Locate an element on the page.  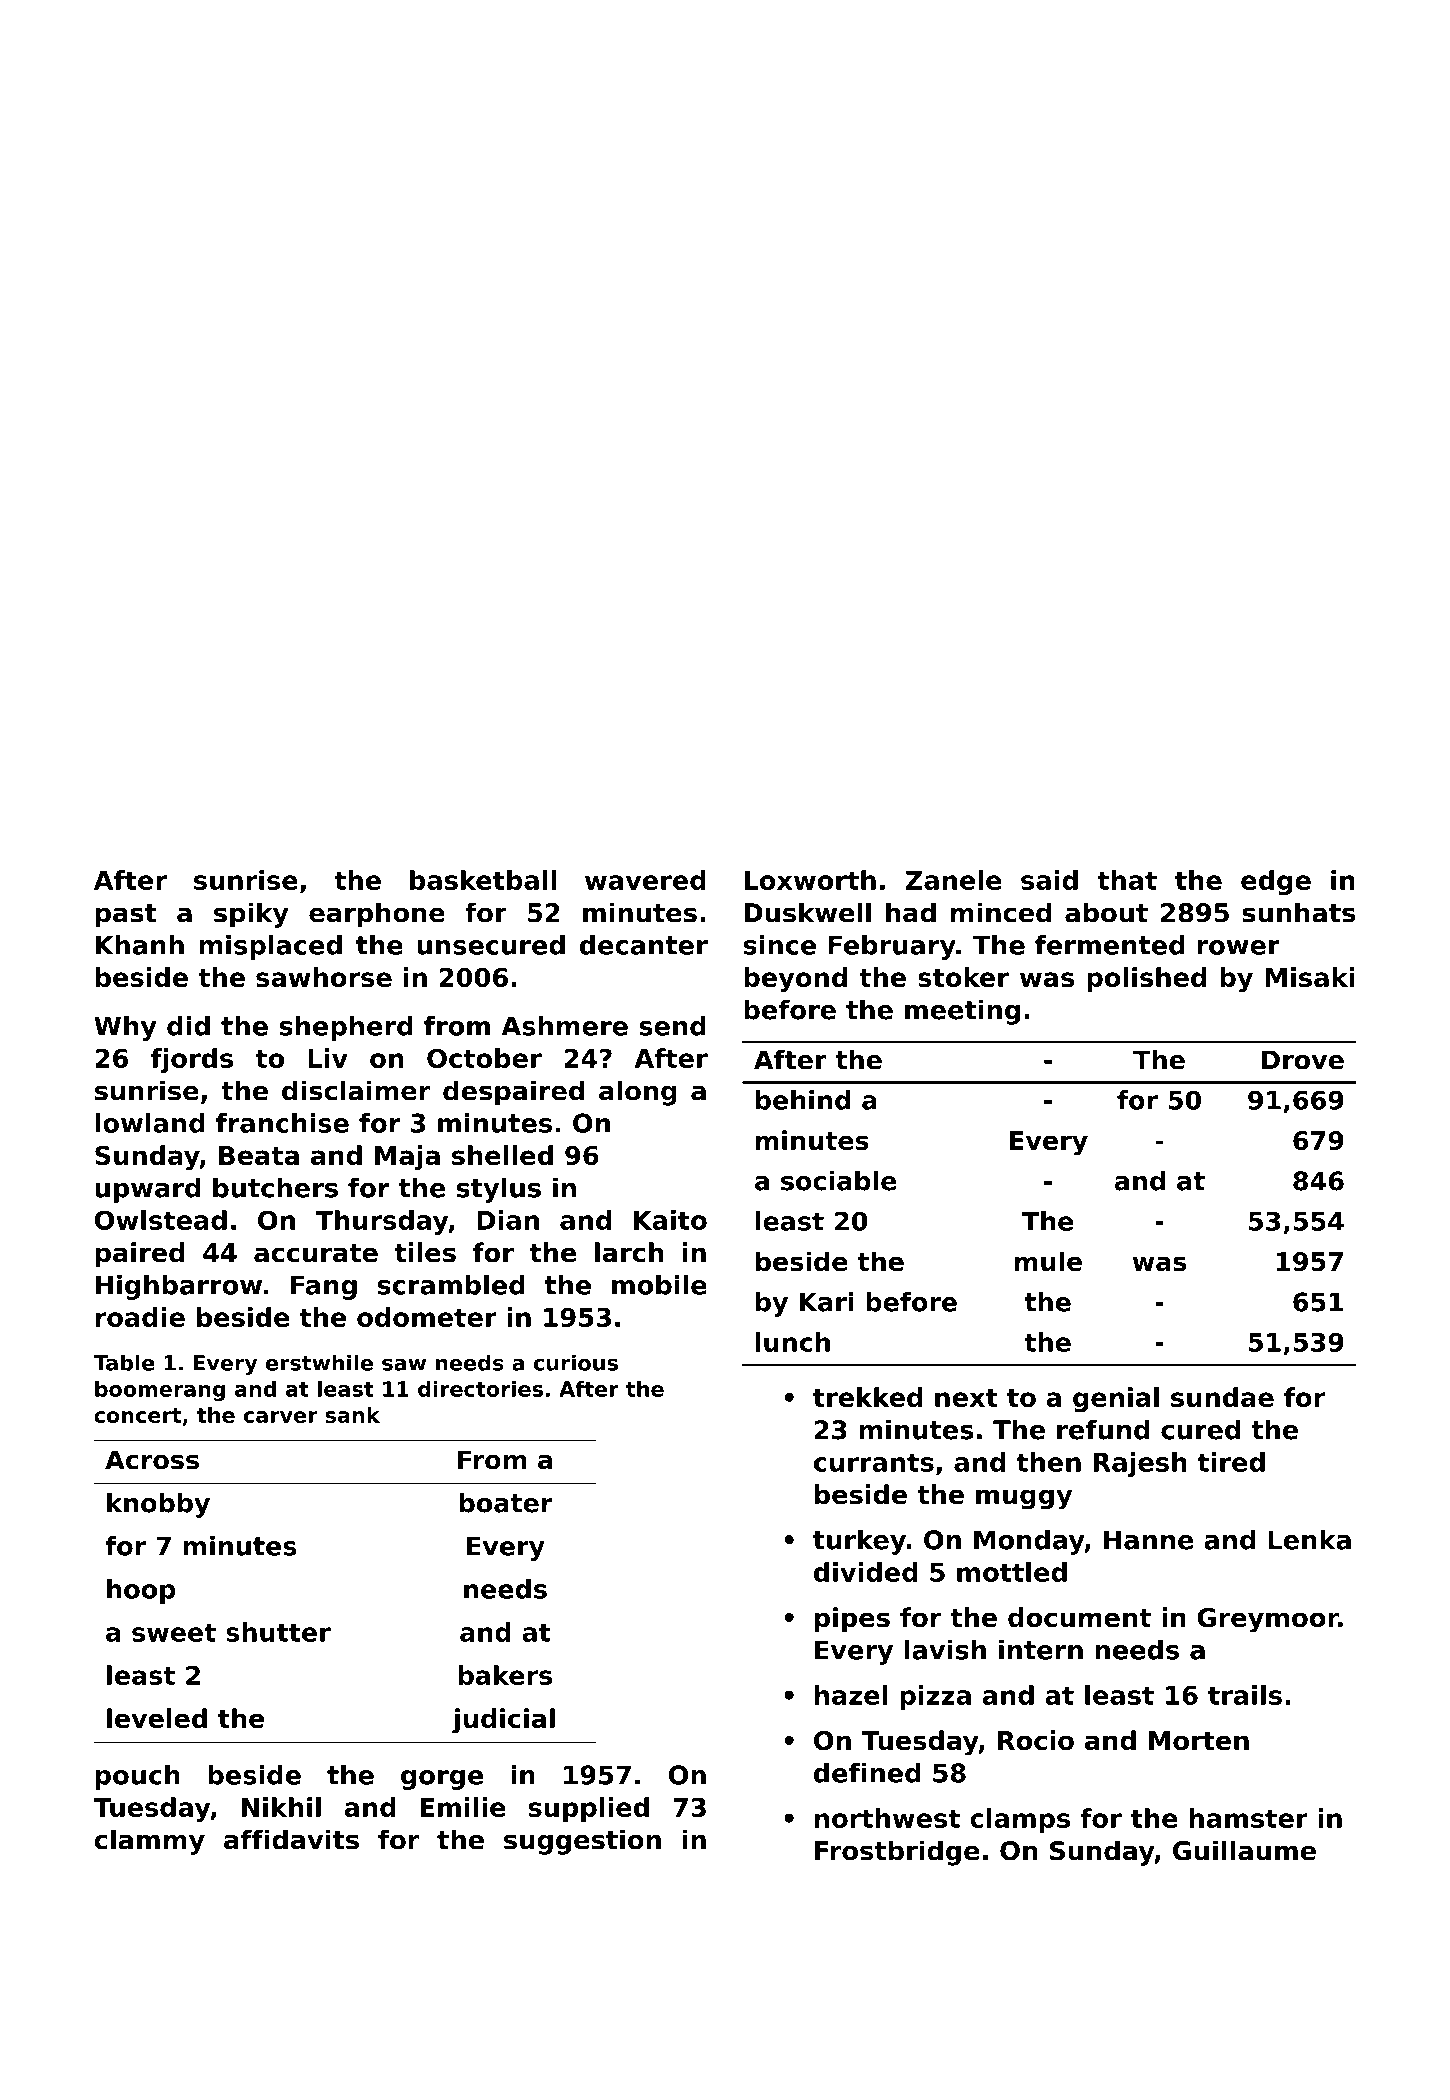
sundae is located at coordinates (1222, 1397).
